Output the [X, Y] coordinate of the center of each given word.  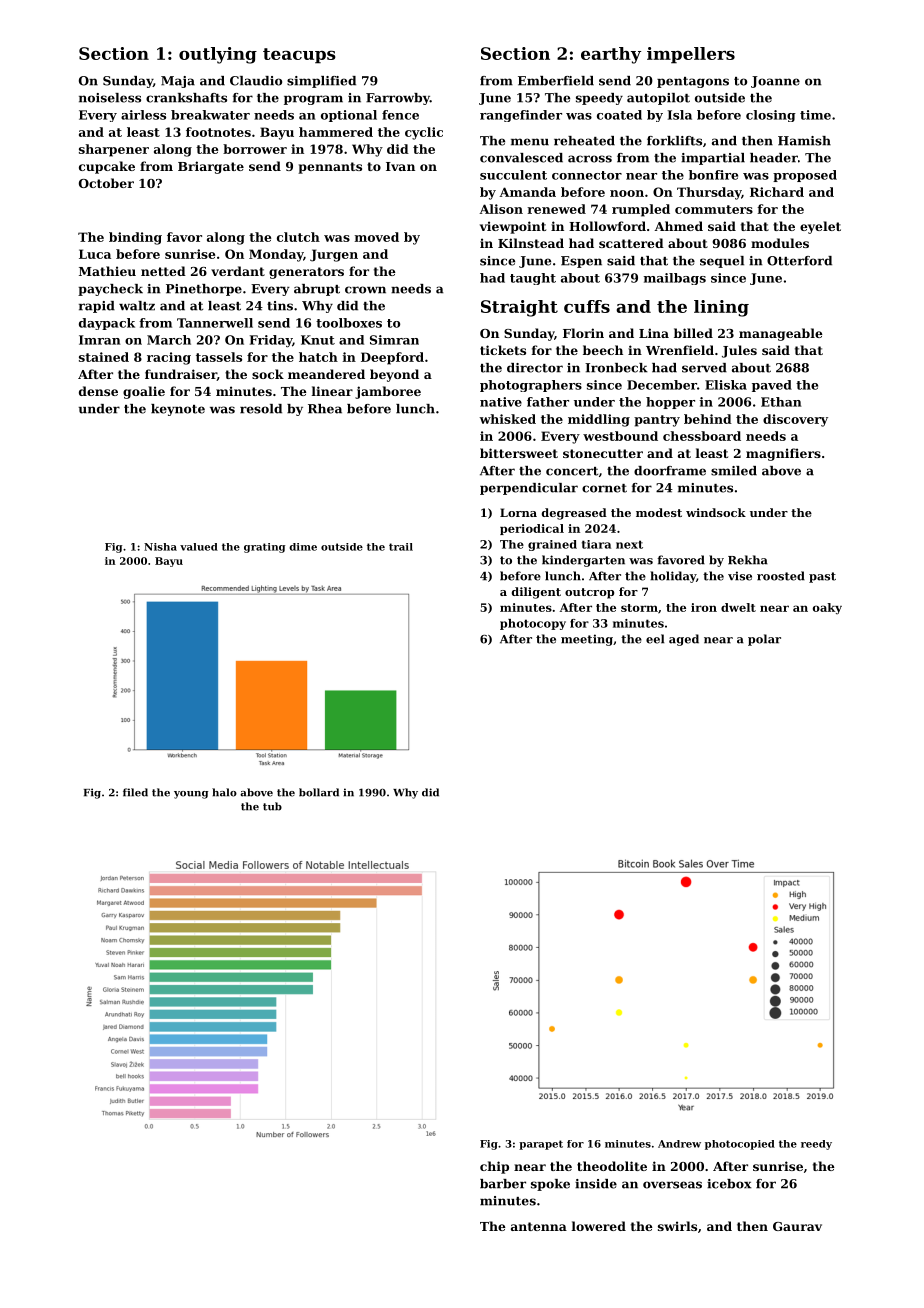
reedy [816, 1145]
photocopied [740, 1145]
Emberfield [556, 81]
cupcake [107, 167]
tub [272, 806]
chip [494, 1167]
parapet [541, 1145]
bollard [319, 792]
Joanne [775, 82]
